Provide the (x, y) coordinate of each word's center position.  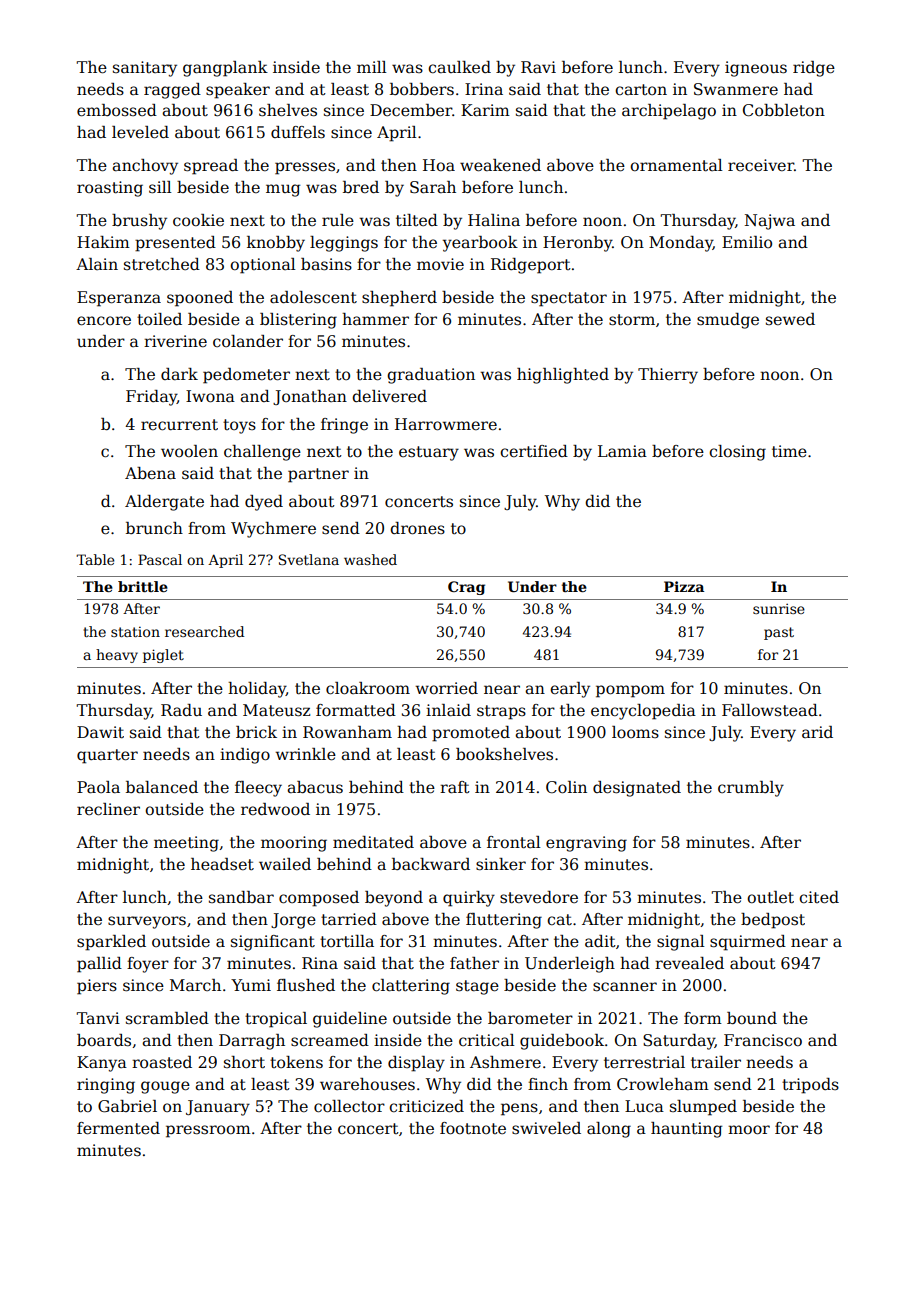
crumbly (751, 789)
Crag (466, 588)
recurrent (179, 425)
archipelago (669, 112)
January (218, 1108)
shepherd (399, 299)
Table (95, 559)
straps (501, 712)
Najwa (770, 222)
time (789, 451)
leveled (140, 132)
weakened (500, 165)
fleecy (258, 789)
